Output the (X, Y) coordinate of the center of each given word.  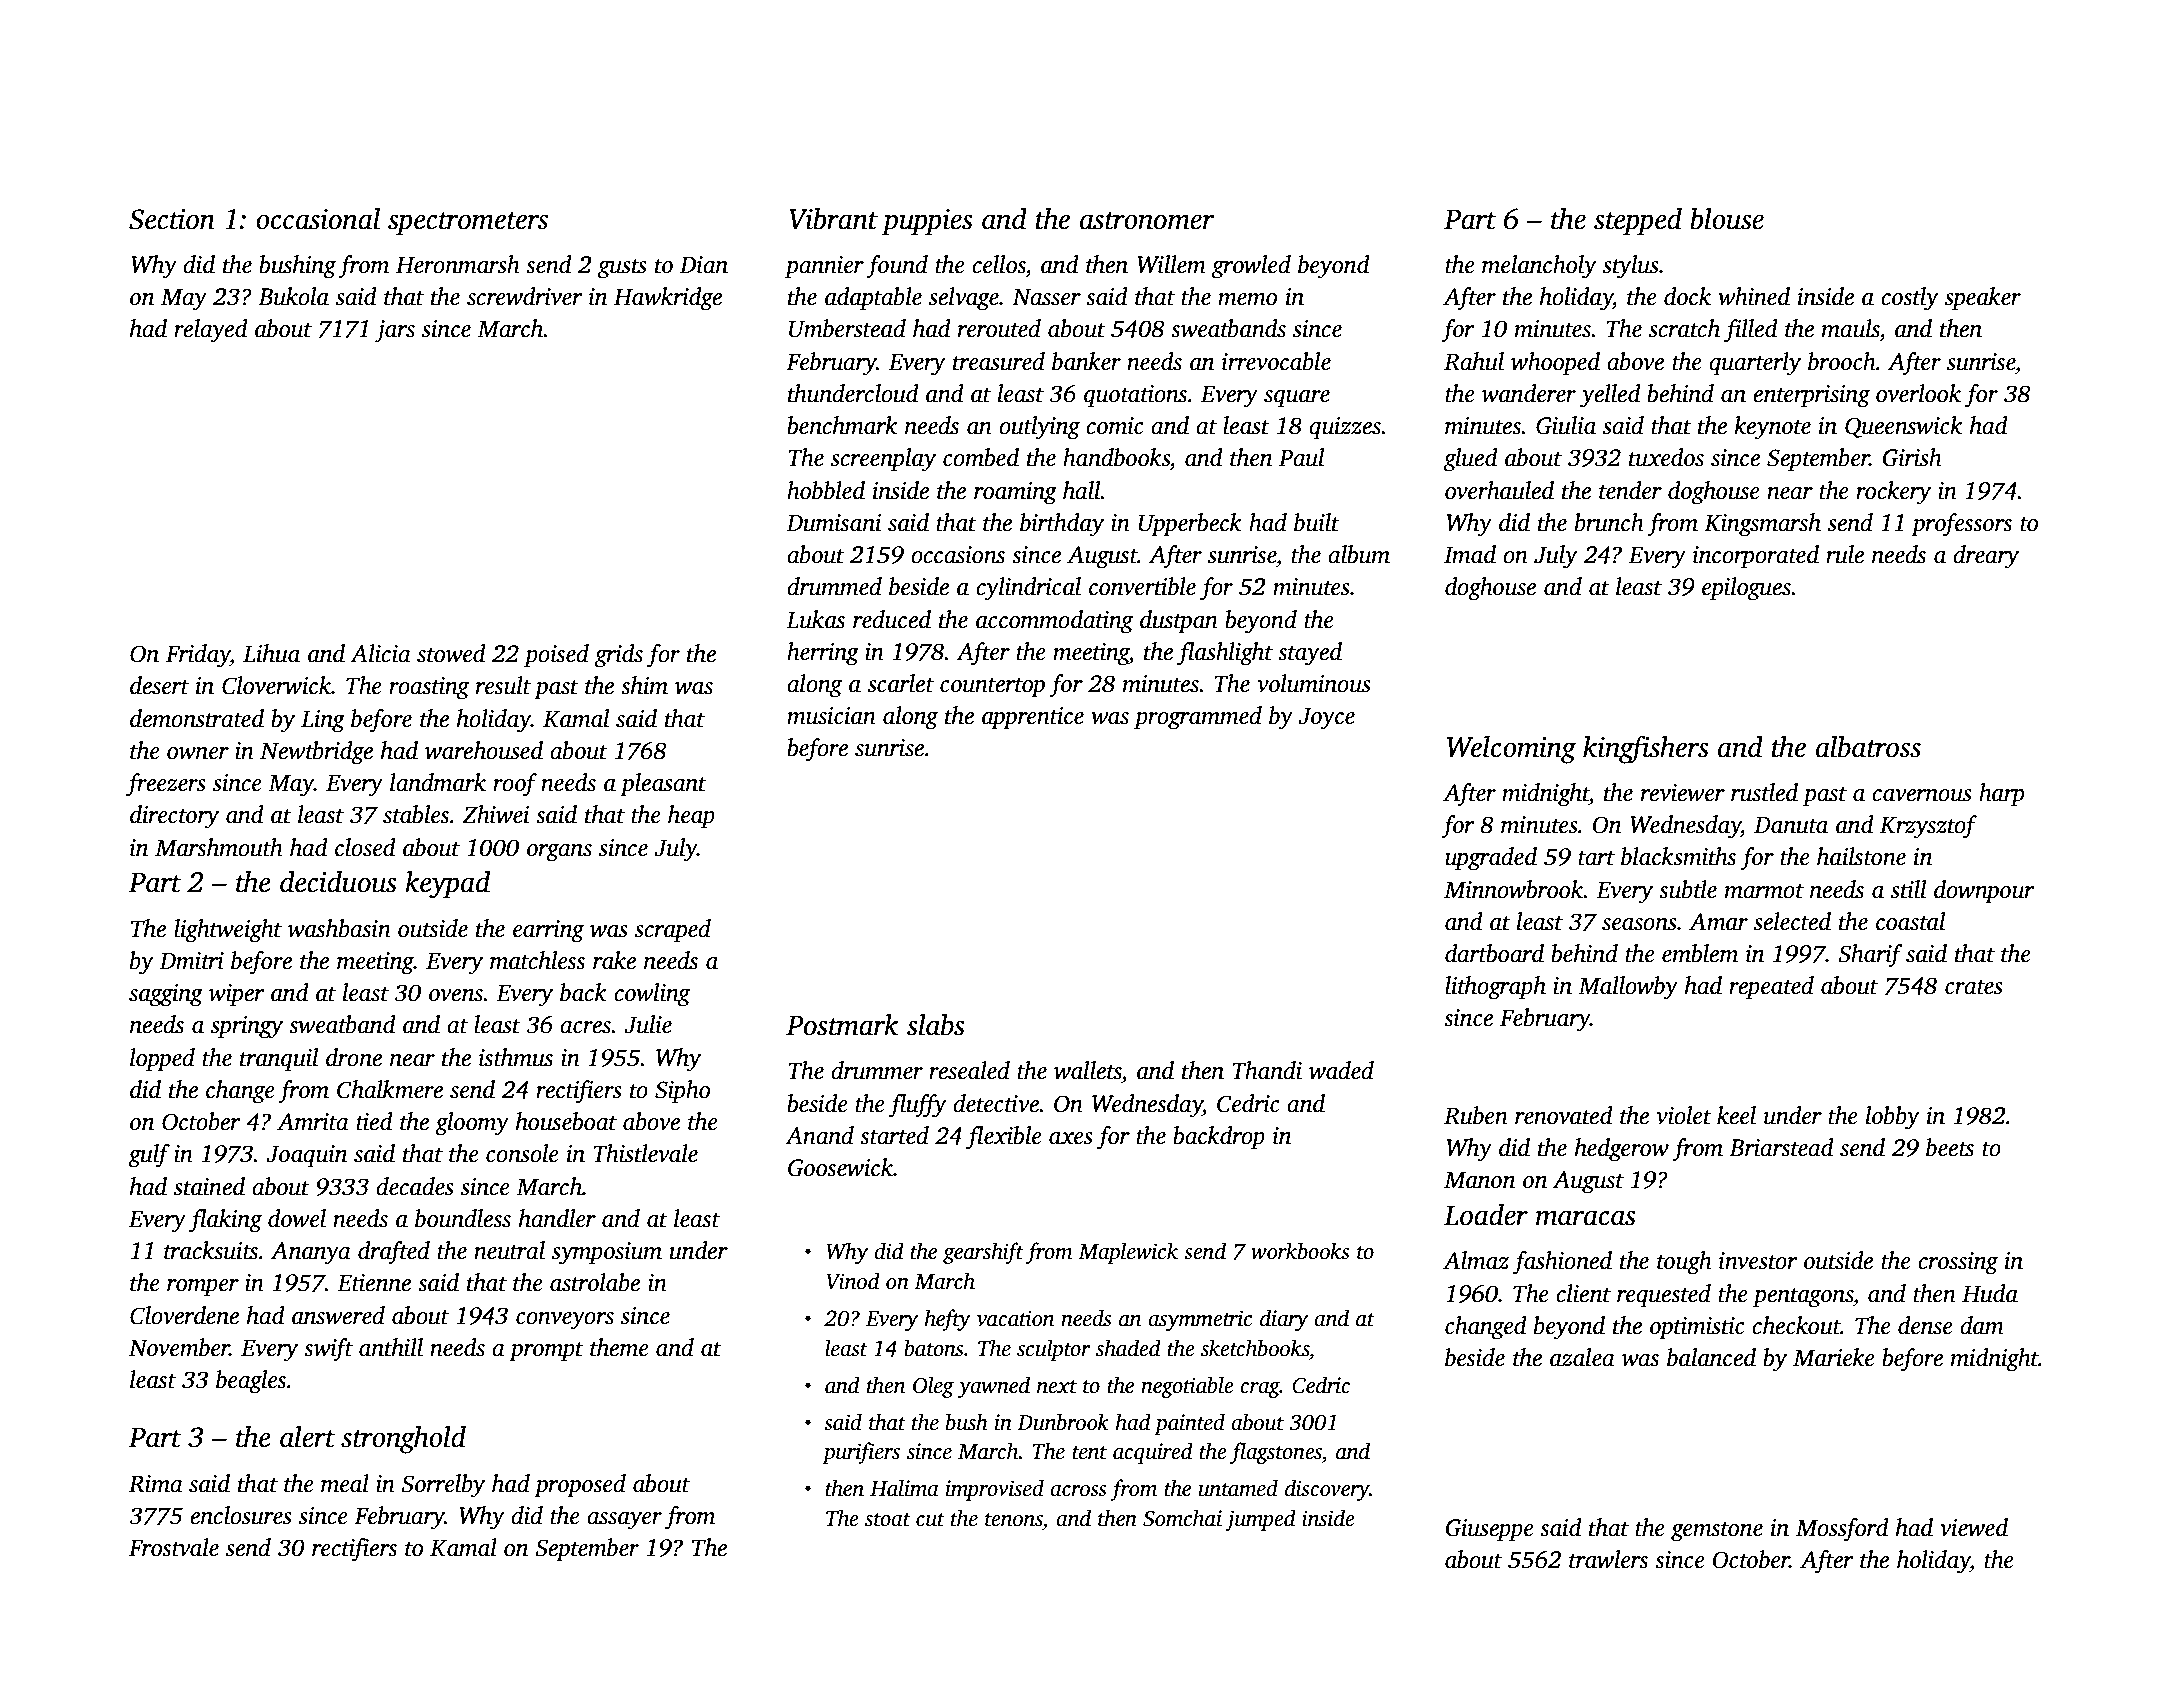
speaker (1983, 299)
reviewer (1683, 793)
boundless (463, 1218)
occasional (318, 219)
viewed (1974, 1527)
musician (831, 716)
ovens (456, 995)
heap (691, 817)
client (1583, 1293)
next (1057, 1387)
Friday (198, 656)
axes (1071, 1138)
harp (2001, 795)
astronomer (1147, 221)
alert (307, 1436)
